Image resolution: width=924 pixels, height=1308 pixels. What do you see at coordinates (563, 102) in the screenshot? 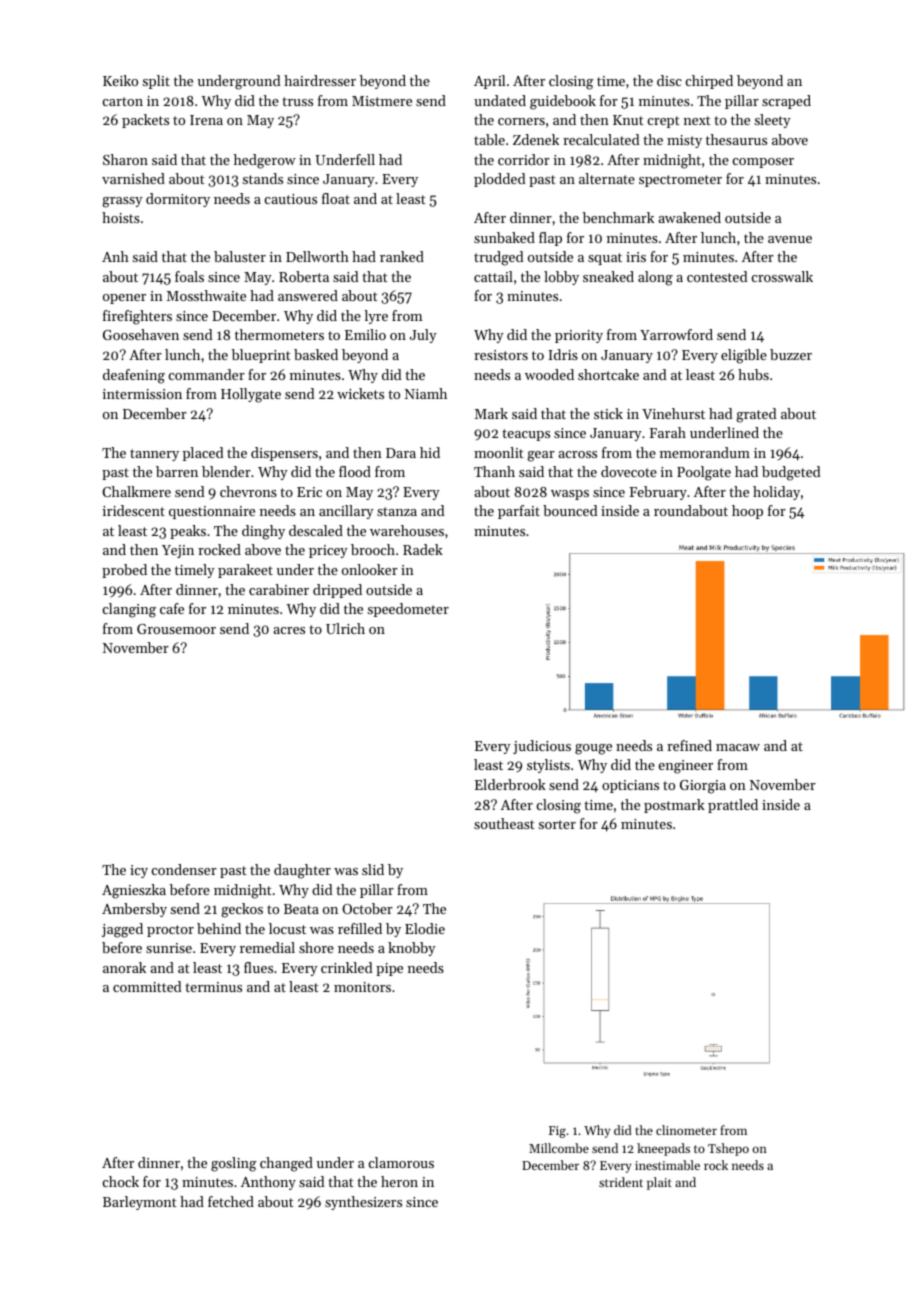
I see `guidebook` at bounding box center [563, 102].
